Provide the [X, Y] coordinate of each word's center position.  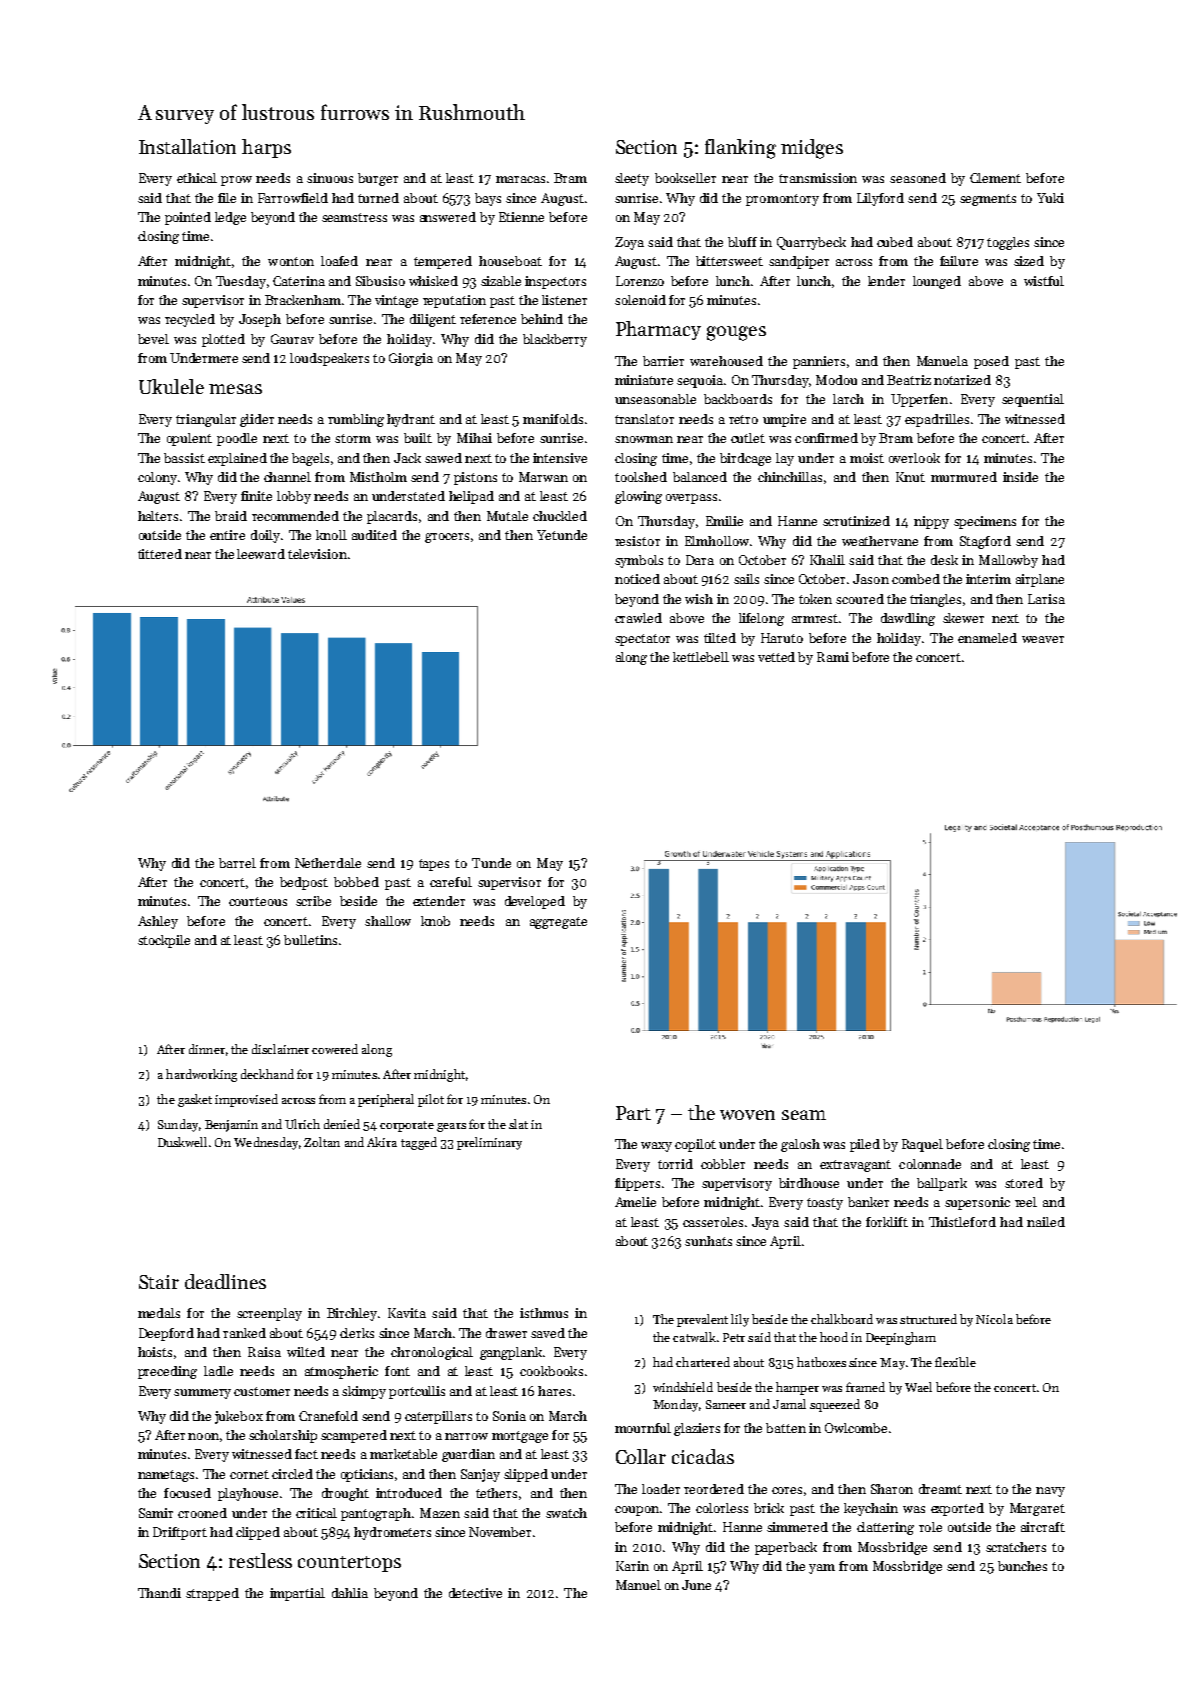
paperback [786, 1548]
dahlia [350, 1593]
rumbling [356, 420]
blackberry [555, 340]
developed [535, 902]
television [317, 554]
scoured [860, 599]
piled [865, 1145]
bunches [1022, 1566]
